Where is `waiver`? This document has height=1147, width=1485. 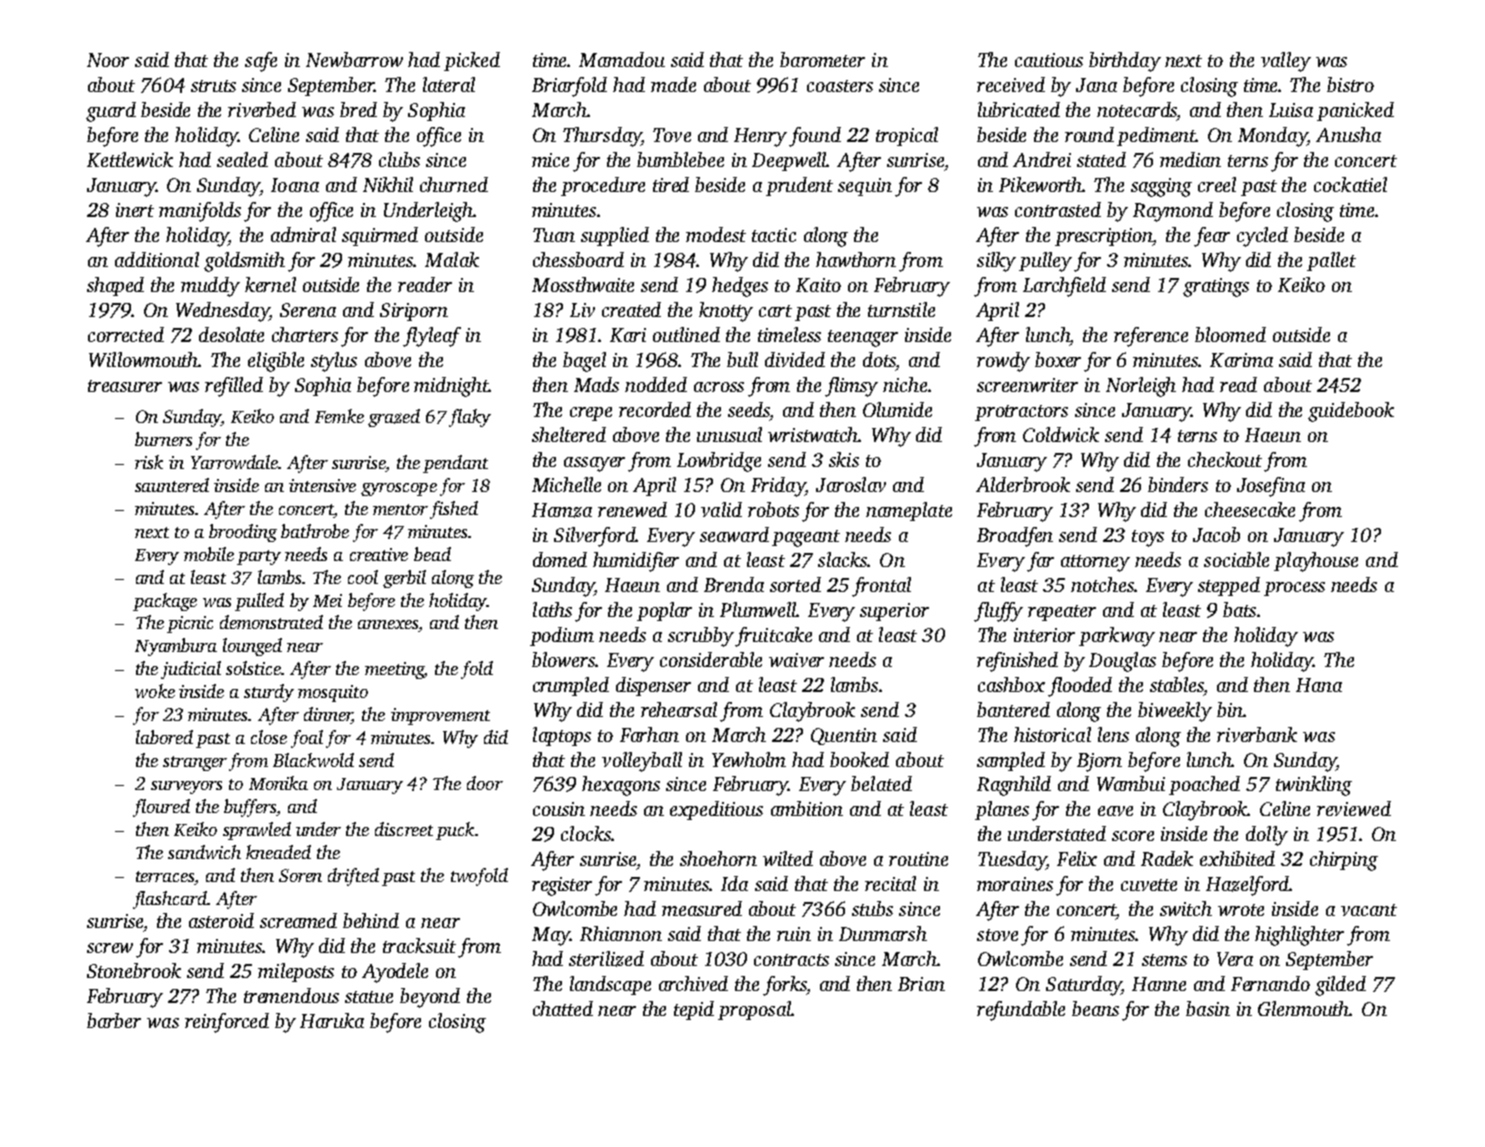 waiver is located at coordinates (796, 660).
